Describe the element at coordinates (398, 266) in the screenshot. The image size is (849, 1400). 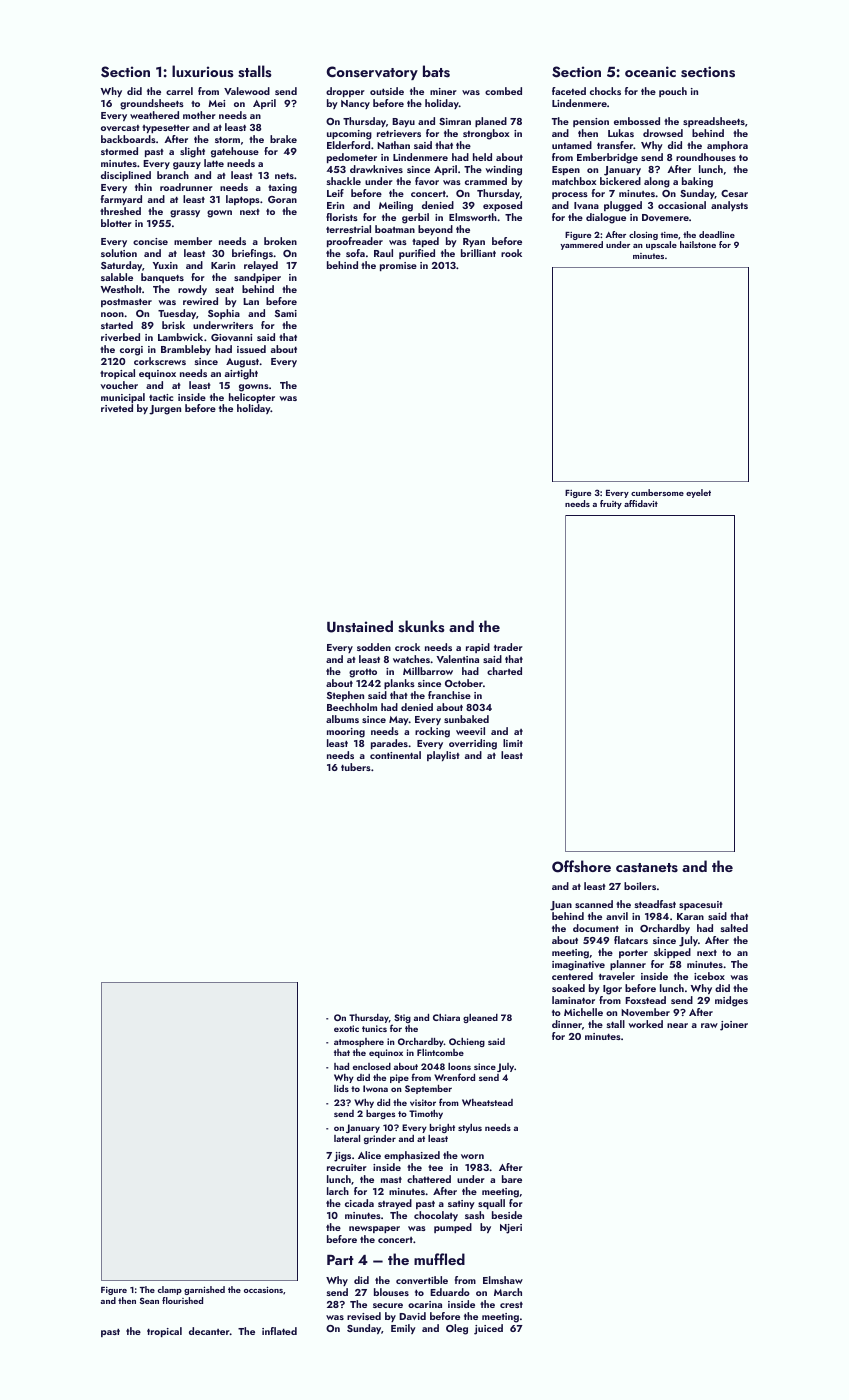
I see `promise` at that location.
